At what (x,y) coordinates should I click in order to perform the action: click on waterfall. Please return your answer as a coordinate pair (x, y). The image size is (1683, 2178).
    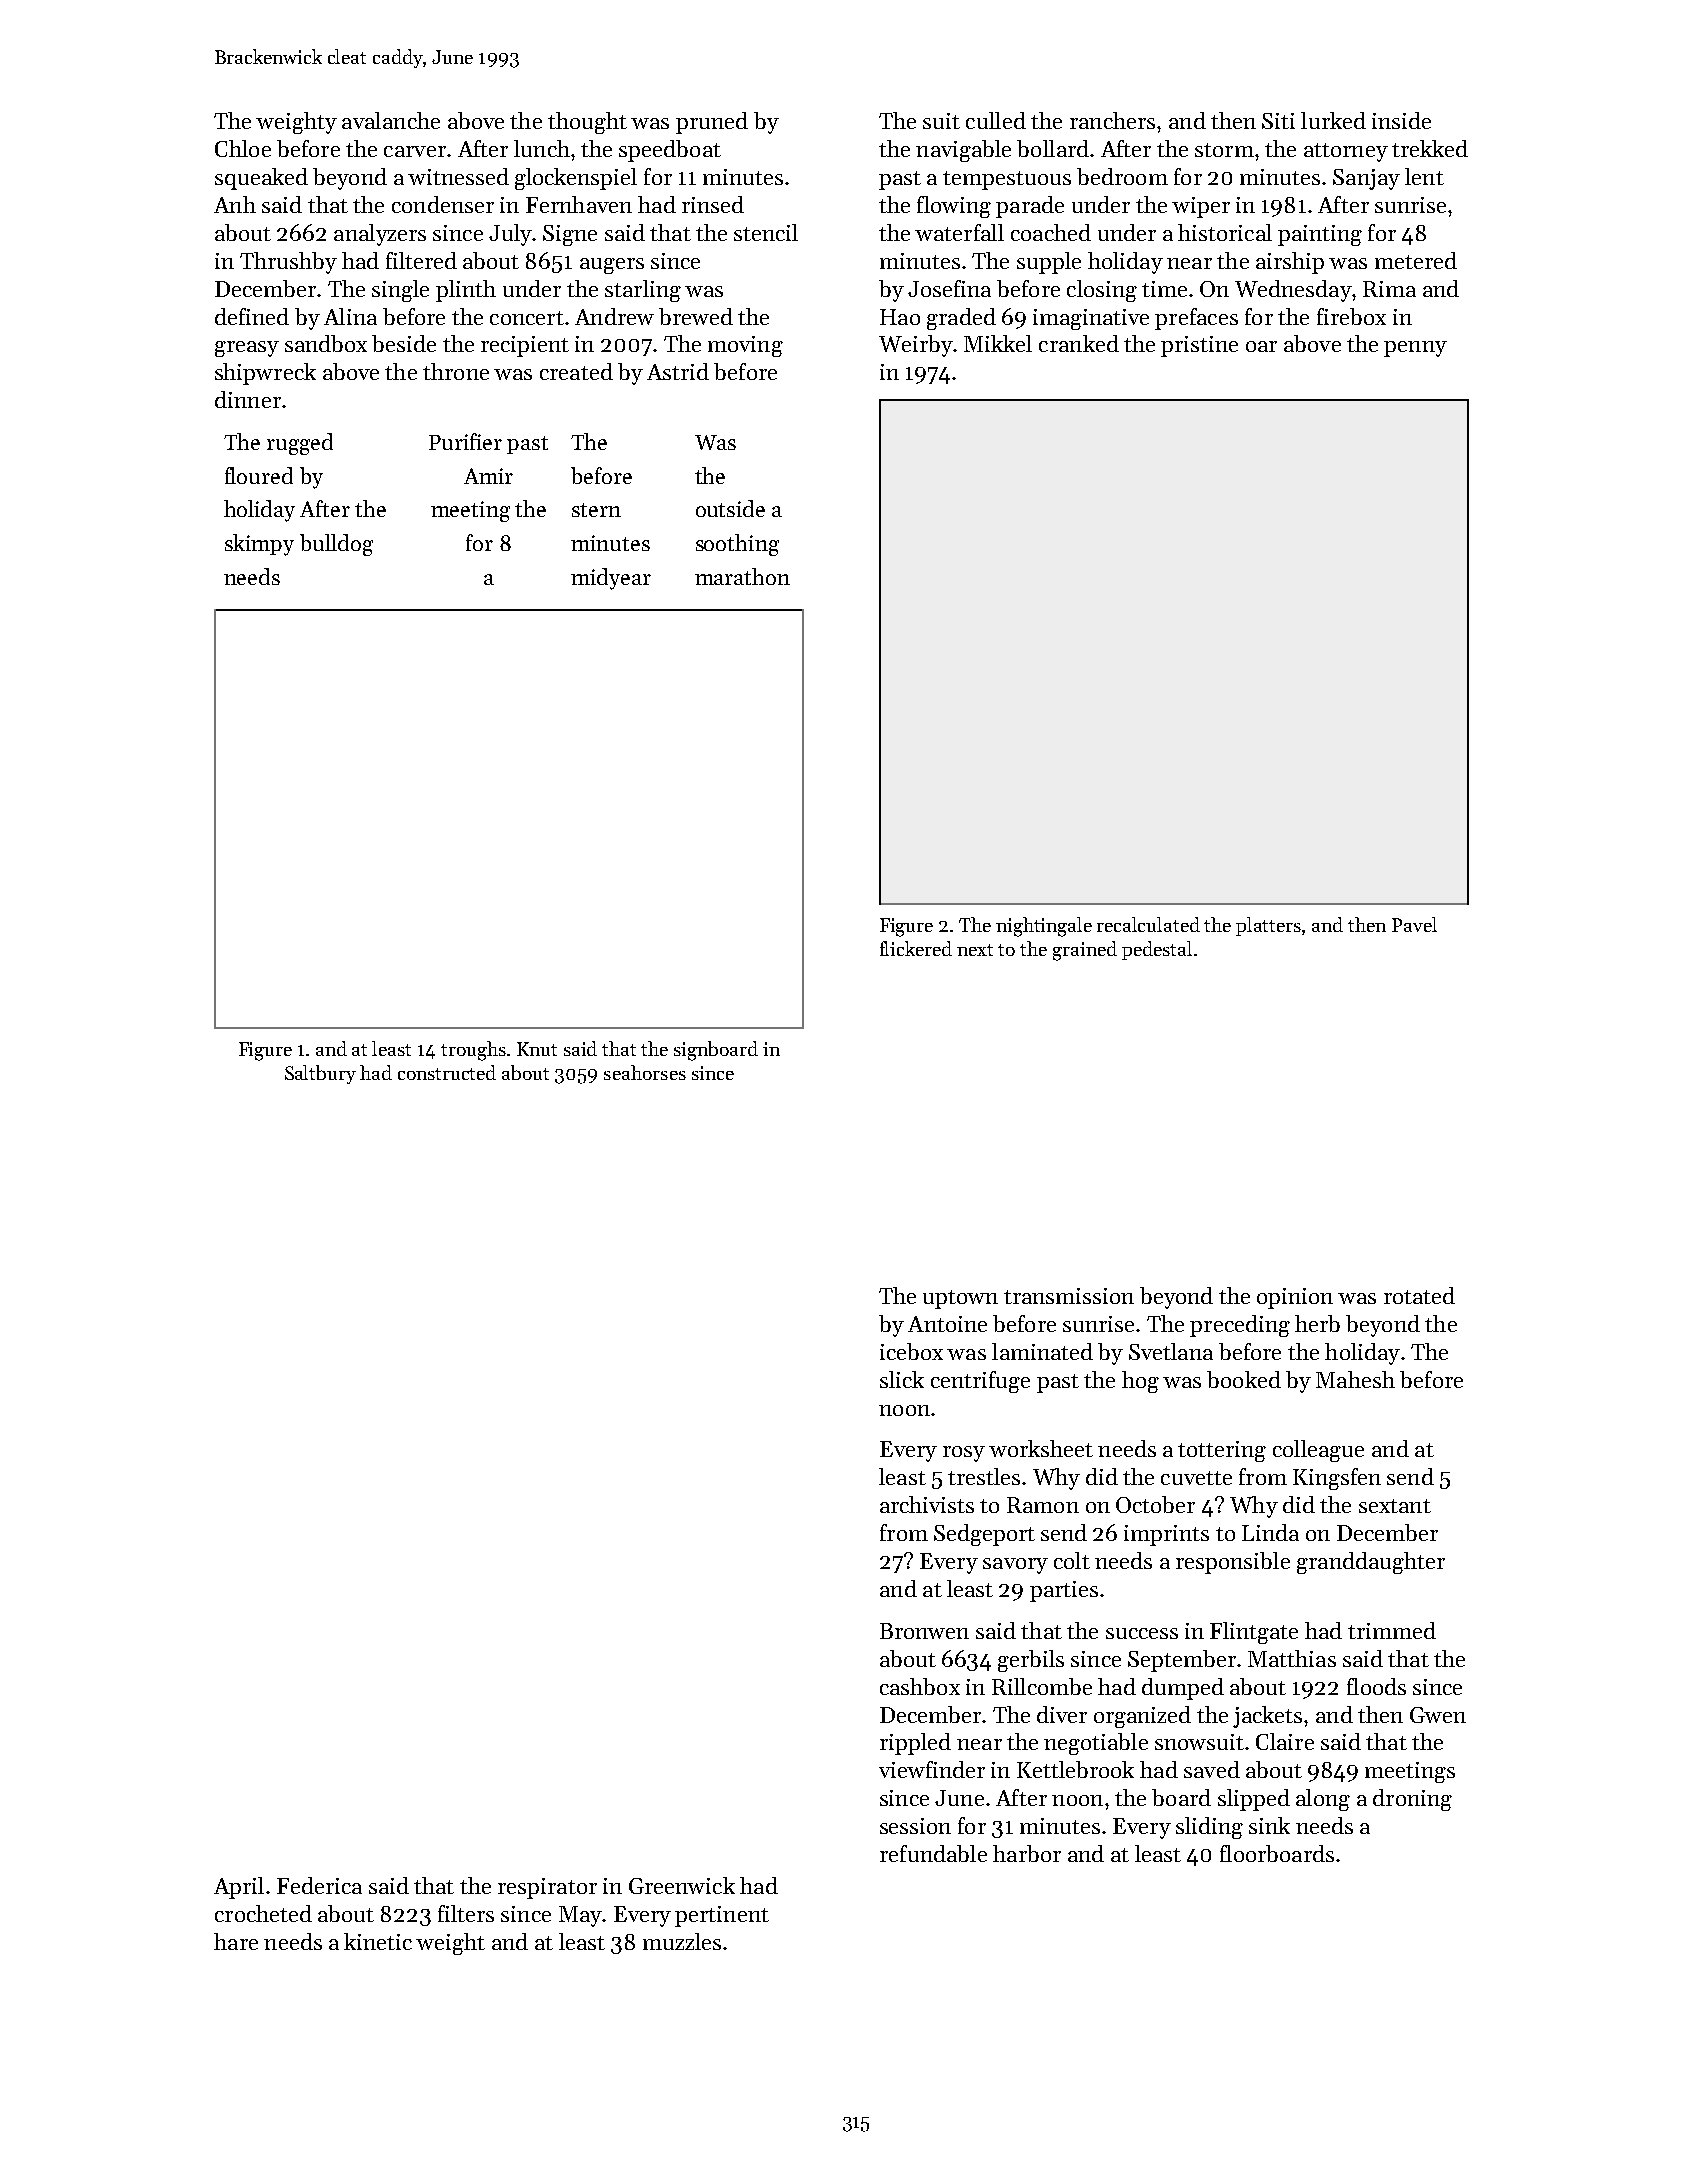
    Looking at the image, I should click on (959, 232).
